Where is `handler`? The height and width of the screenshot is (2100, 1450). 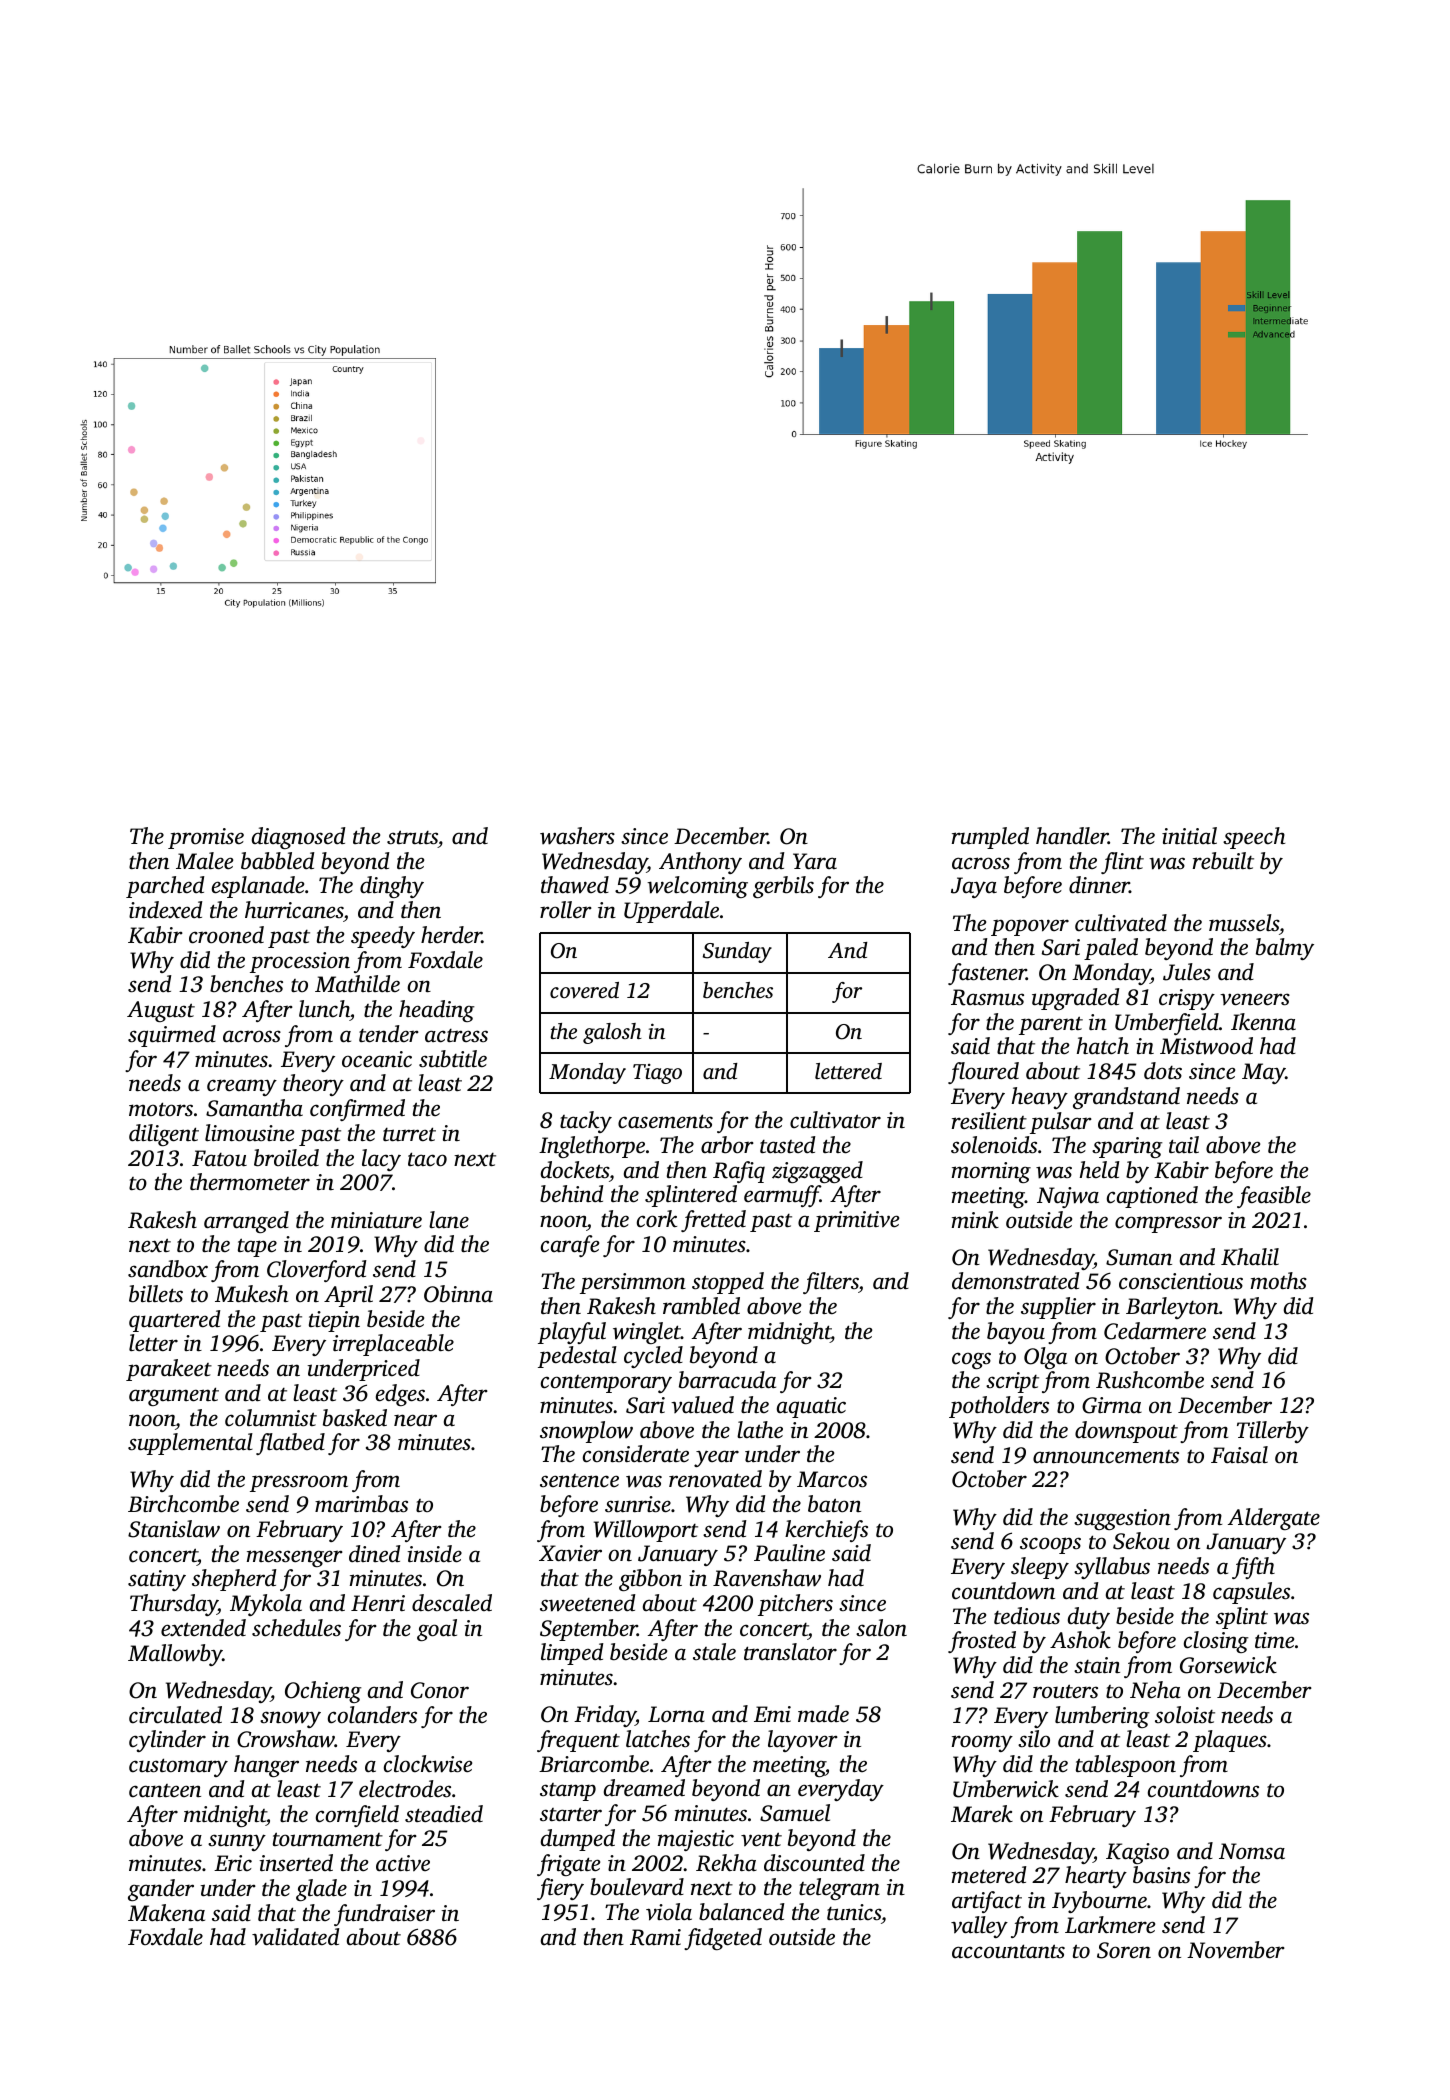
handler is located at coordinates (1072, 836).
